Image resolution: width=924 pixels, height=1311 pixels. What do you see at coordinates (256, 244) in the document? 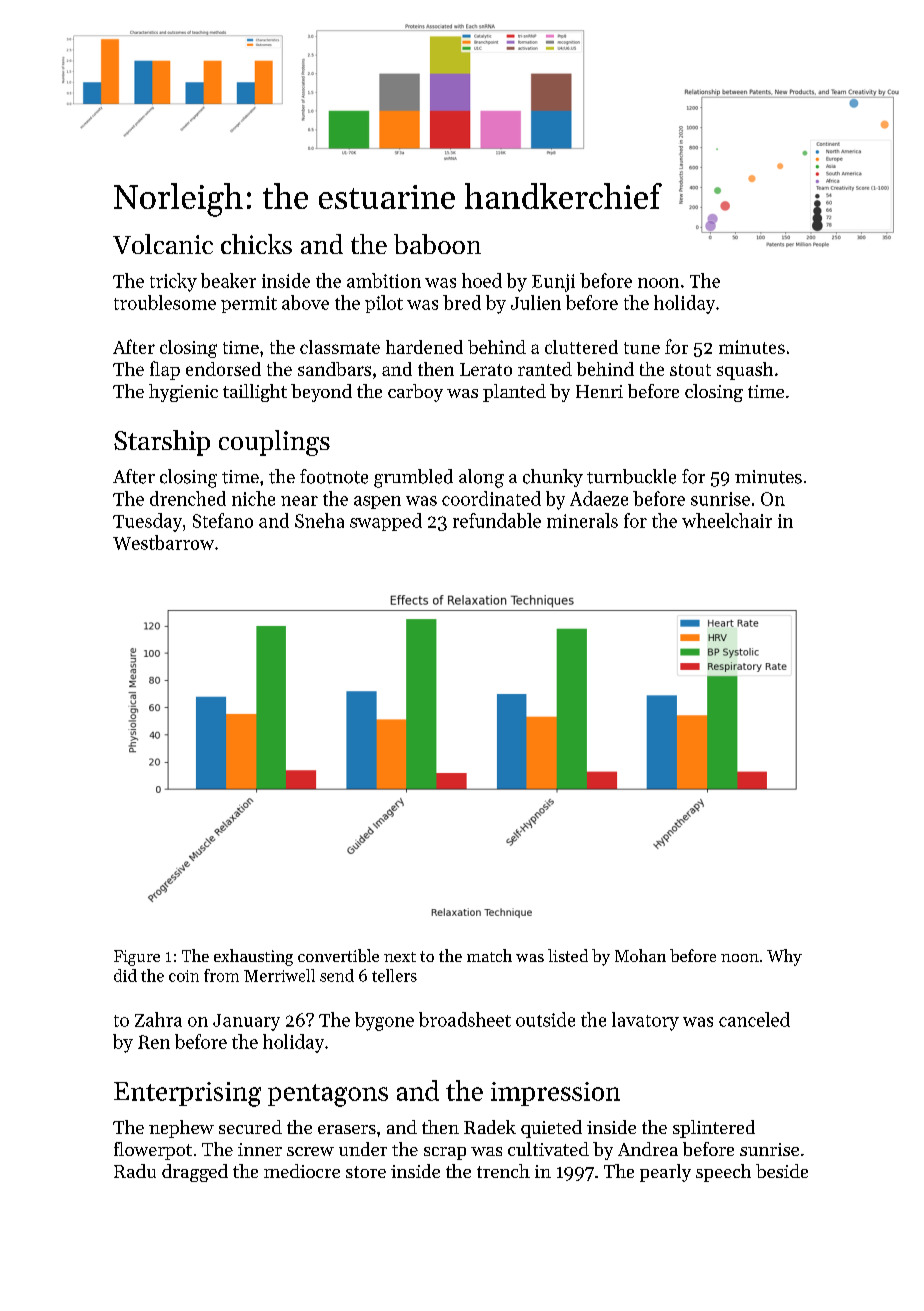
I see `chicks` at bounding box center [256, 244].
